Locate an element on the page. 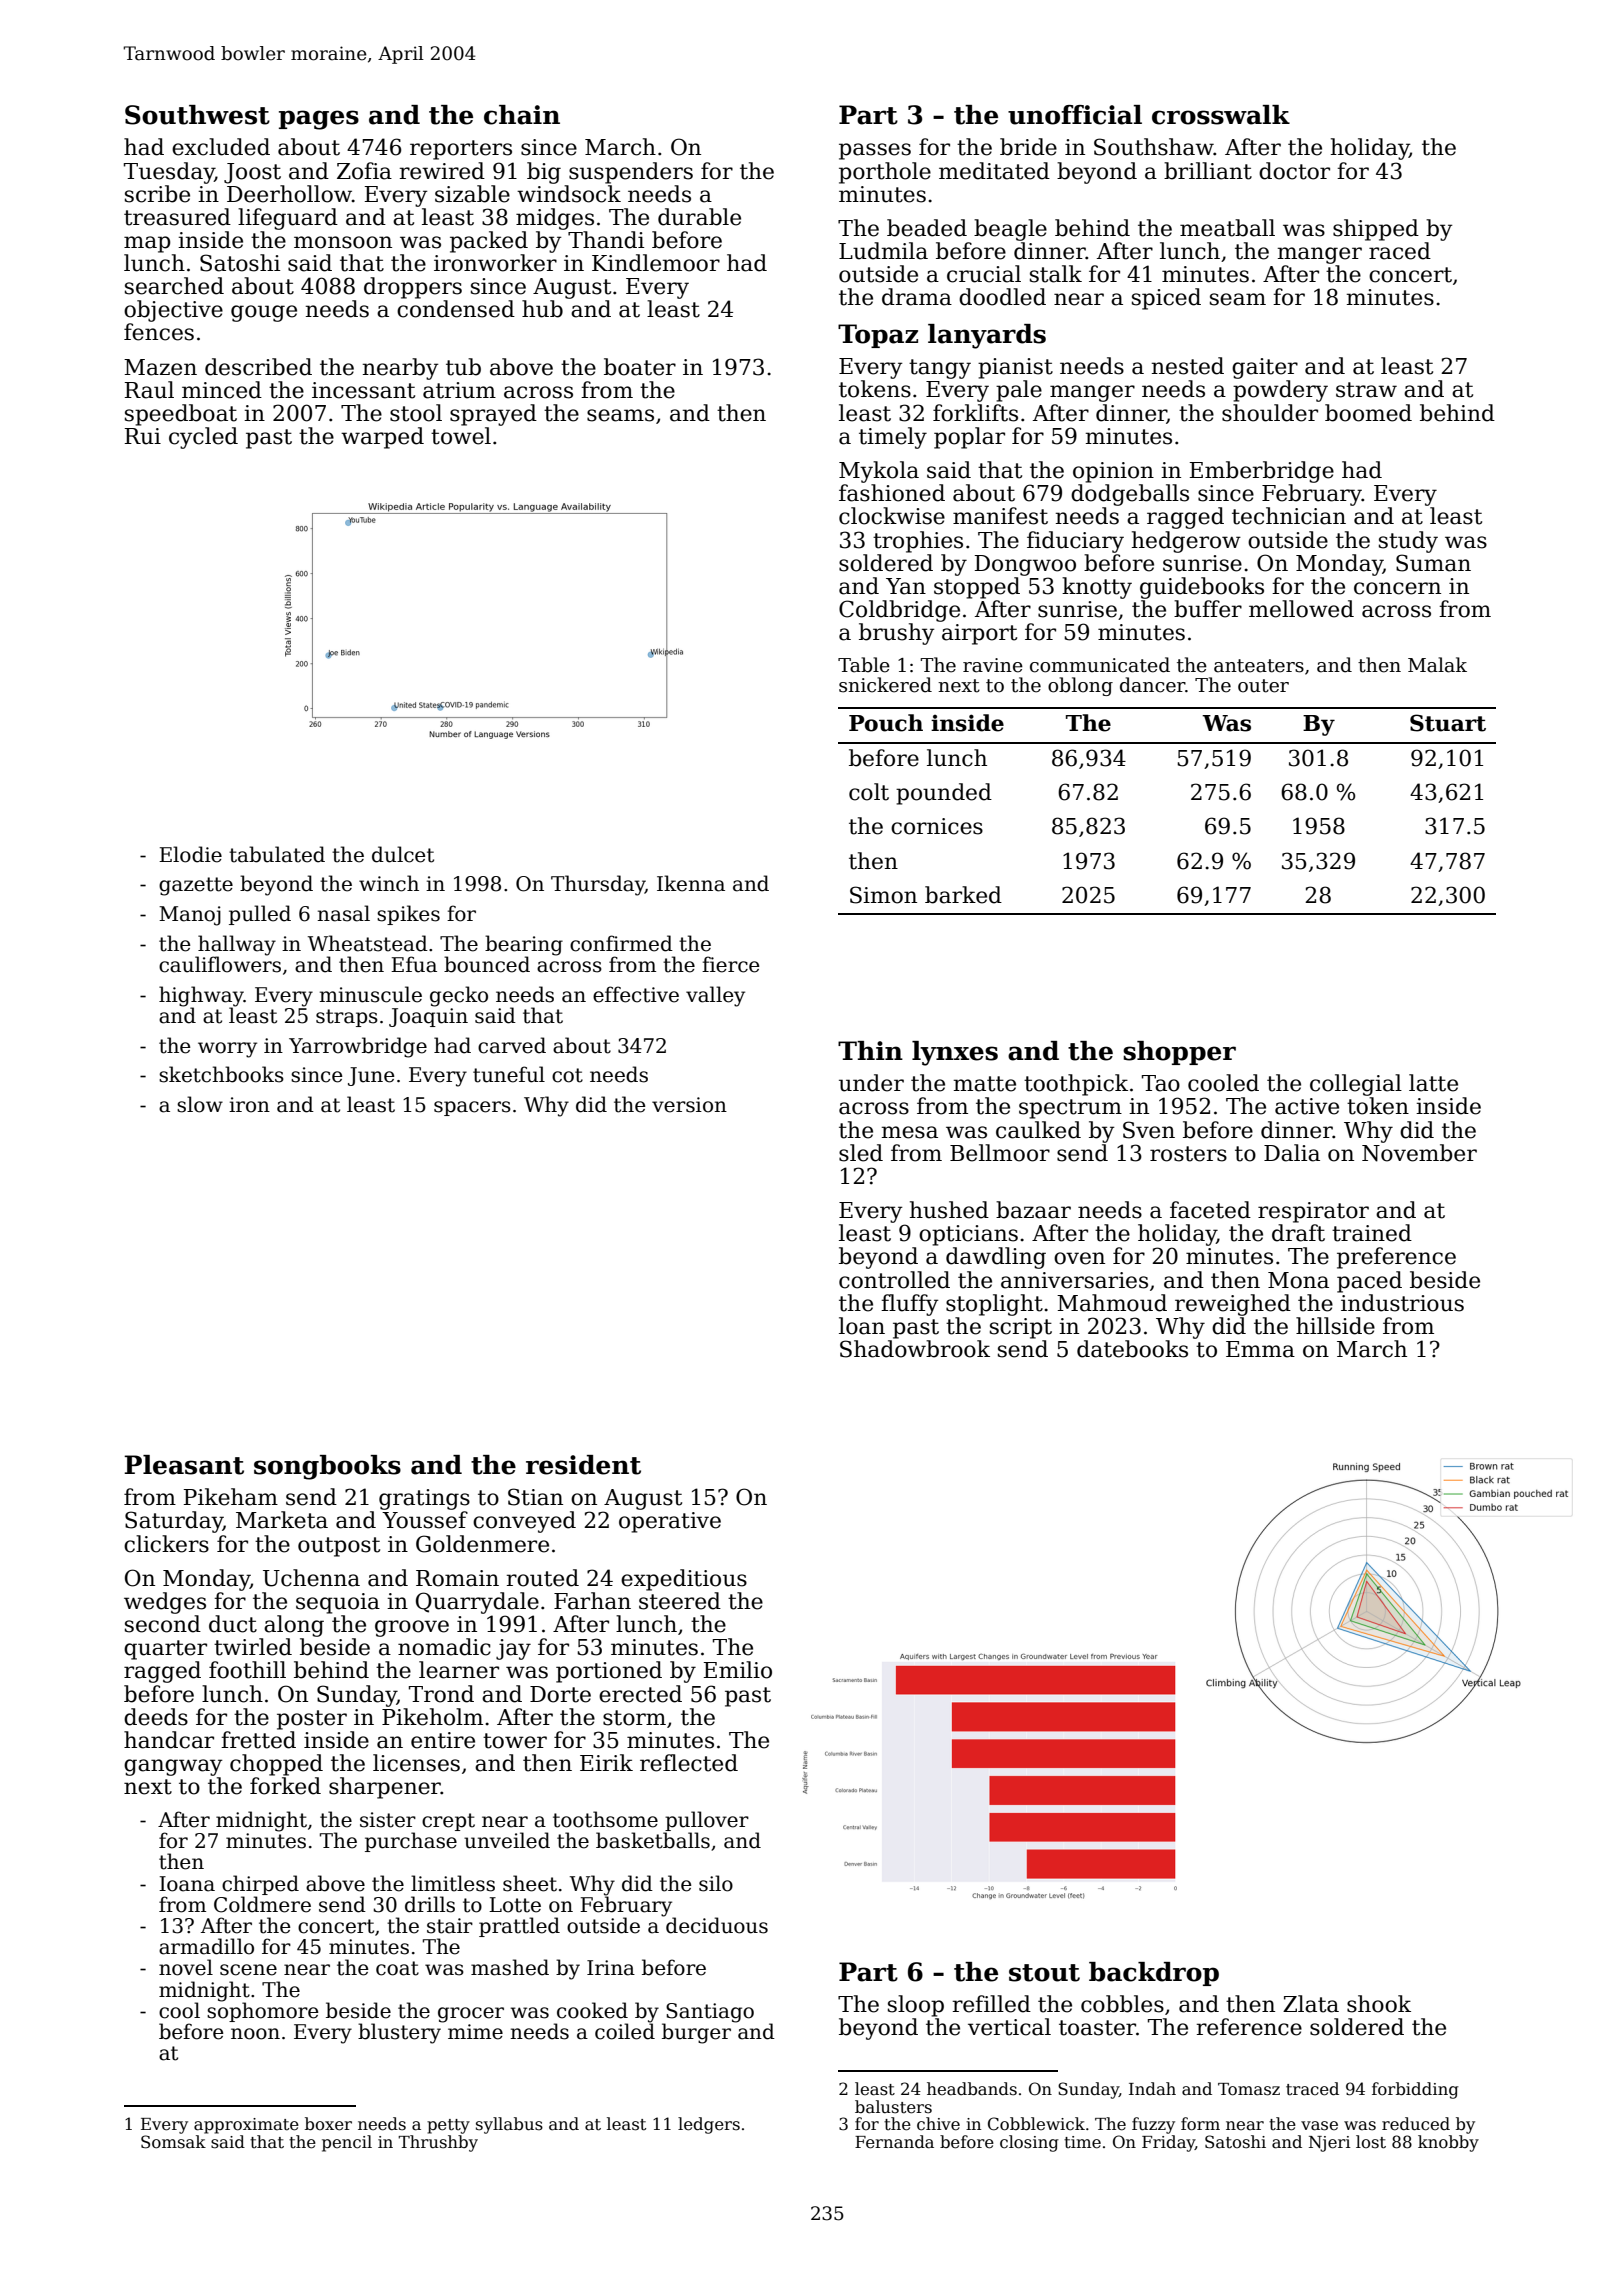 The height and width of the page is (2292, 1620). trophies is located at coordinates (918, 542).
